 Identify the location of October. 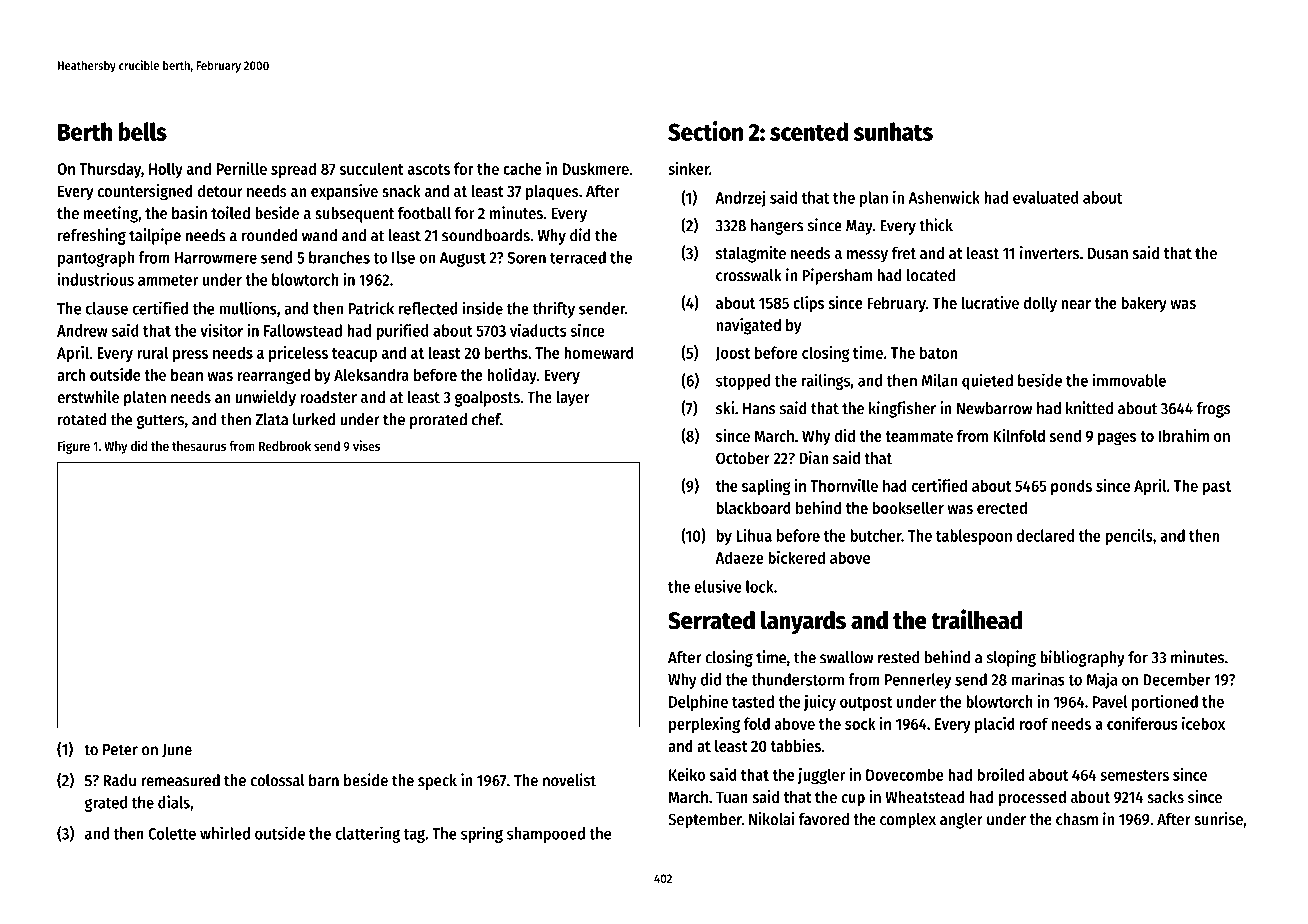
(743, 458).
